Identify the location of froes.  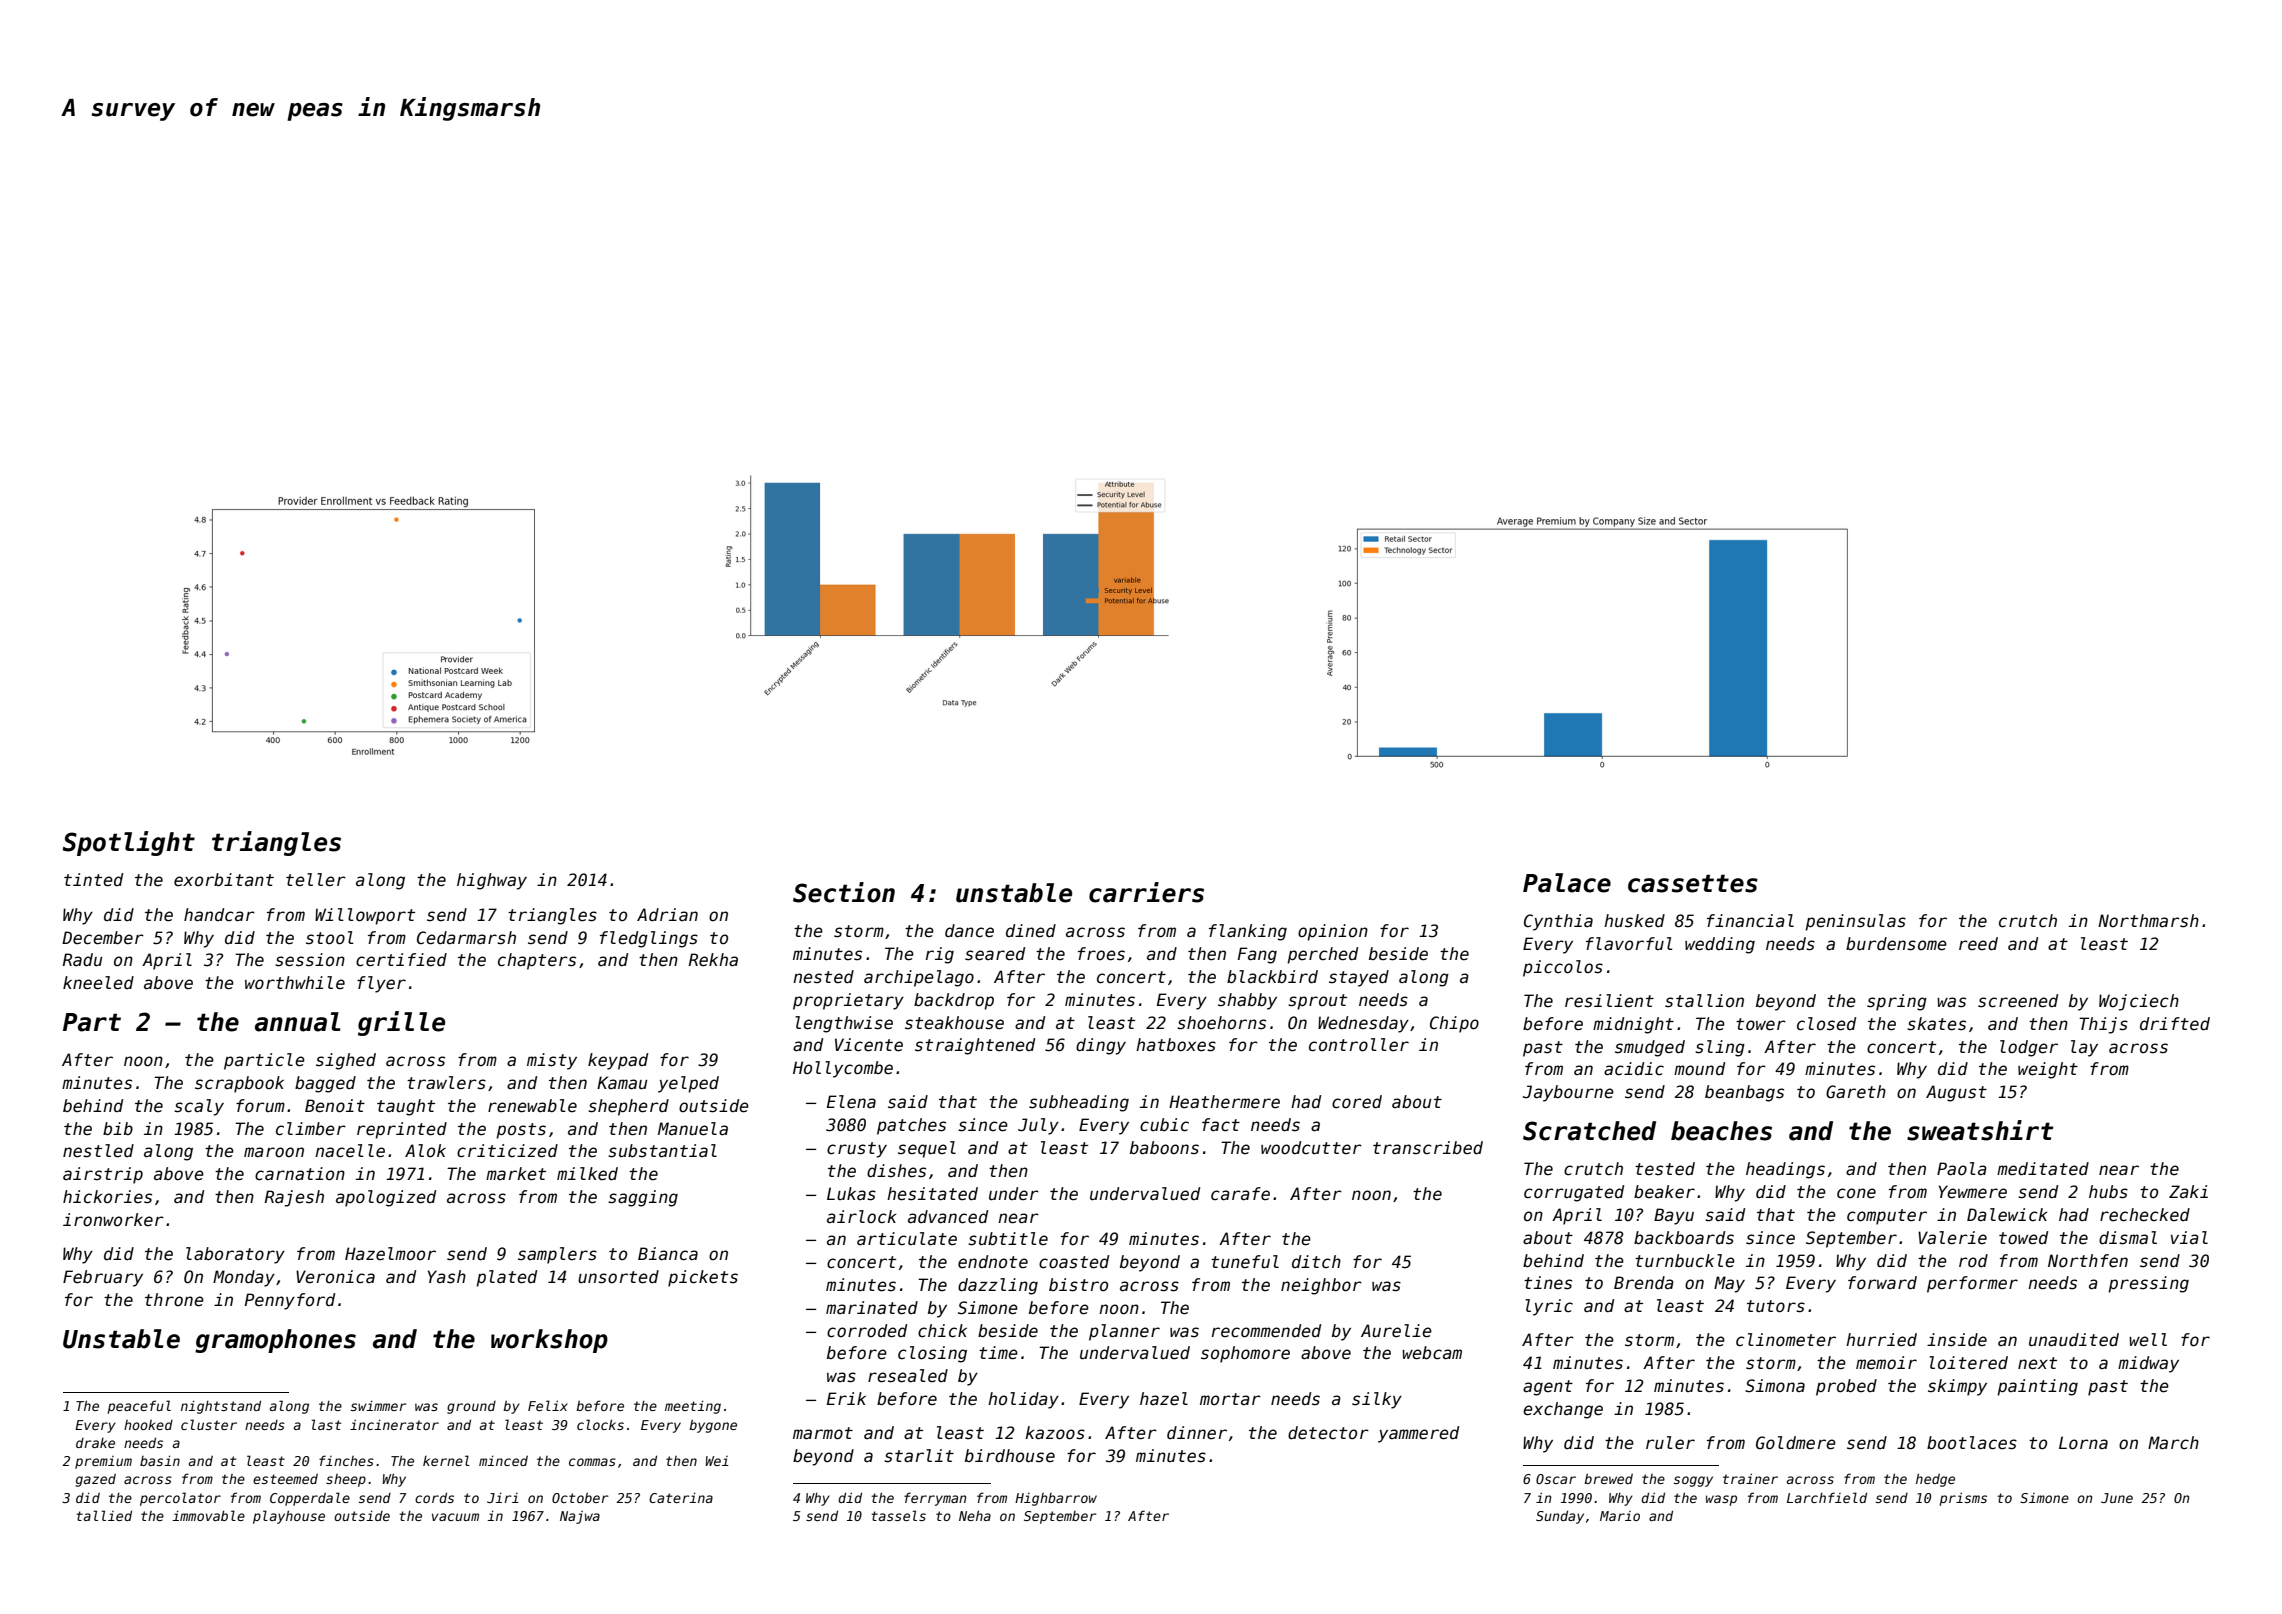
(1101, 954).
